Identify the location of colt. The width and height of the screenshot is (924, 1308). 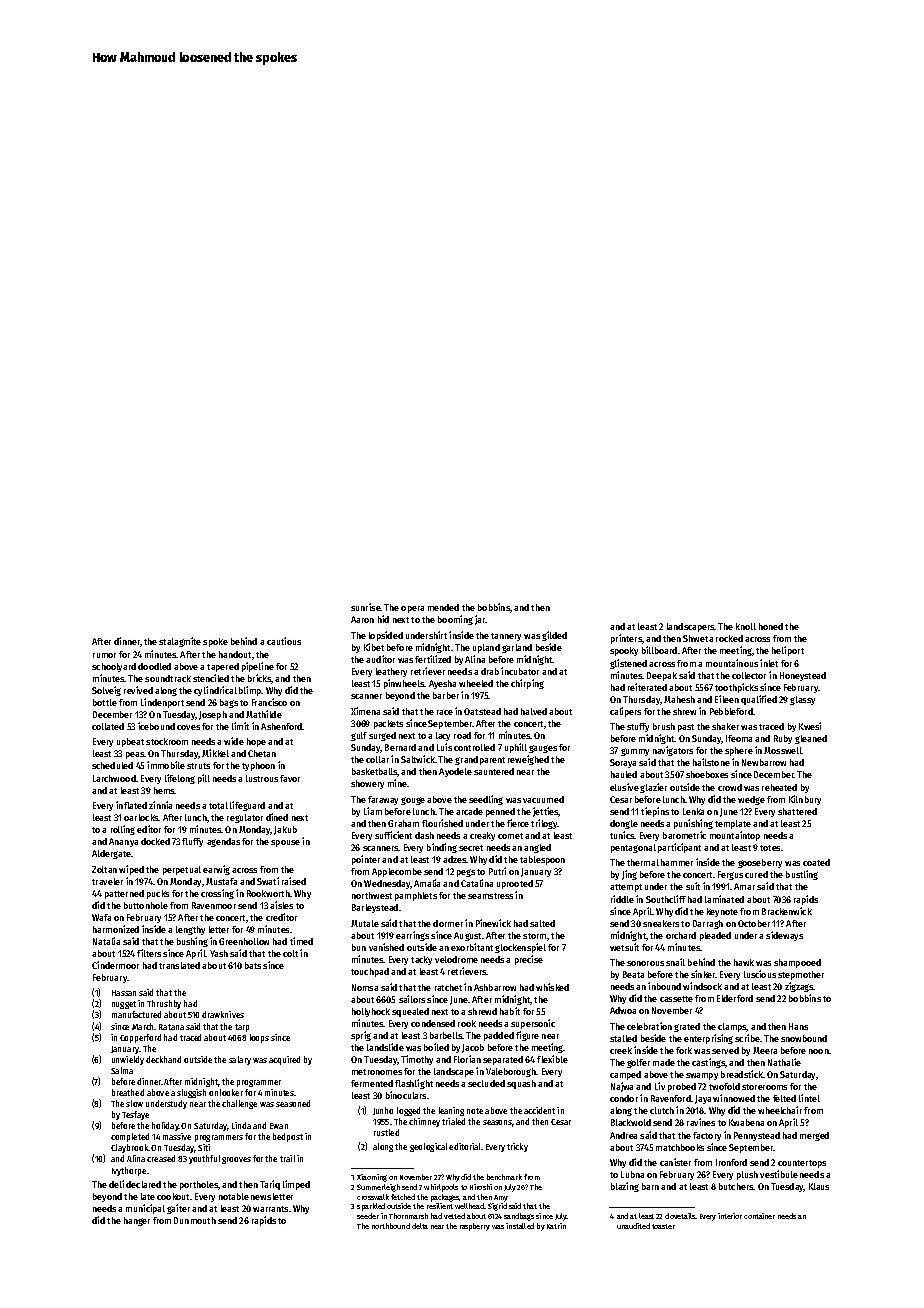
(290, 953).
